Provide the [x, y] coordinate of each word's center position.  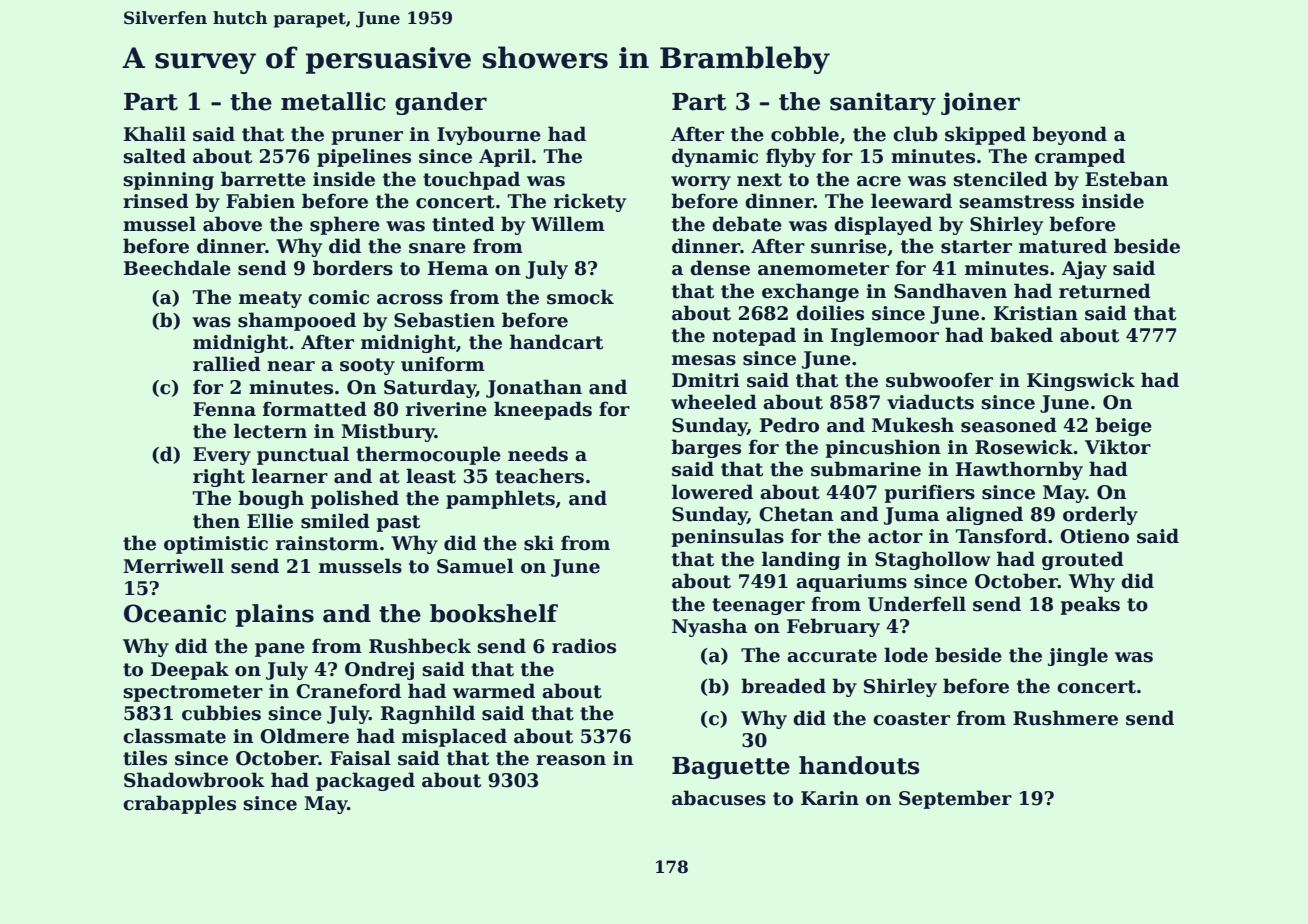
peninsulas [727, 537]
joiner [980, 103]
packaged [365, 781]
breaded [783, 686]
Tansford [1001, 536]
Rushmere [1065, 718]
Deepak [190, 670]
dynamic [715, 157]
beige [1123, 426]
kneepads [543, 410]
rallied [227, 364]
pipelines [364, 157]
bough [271, 499]
